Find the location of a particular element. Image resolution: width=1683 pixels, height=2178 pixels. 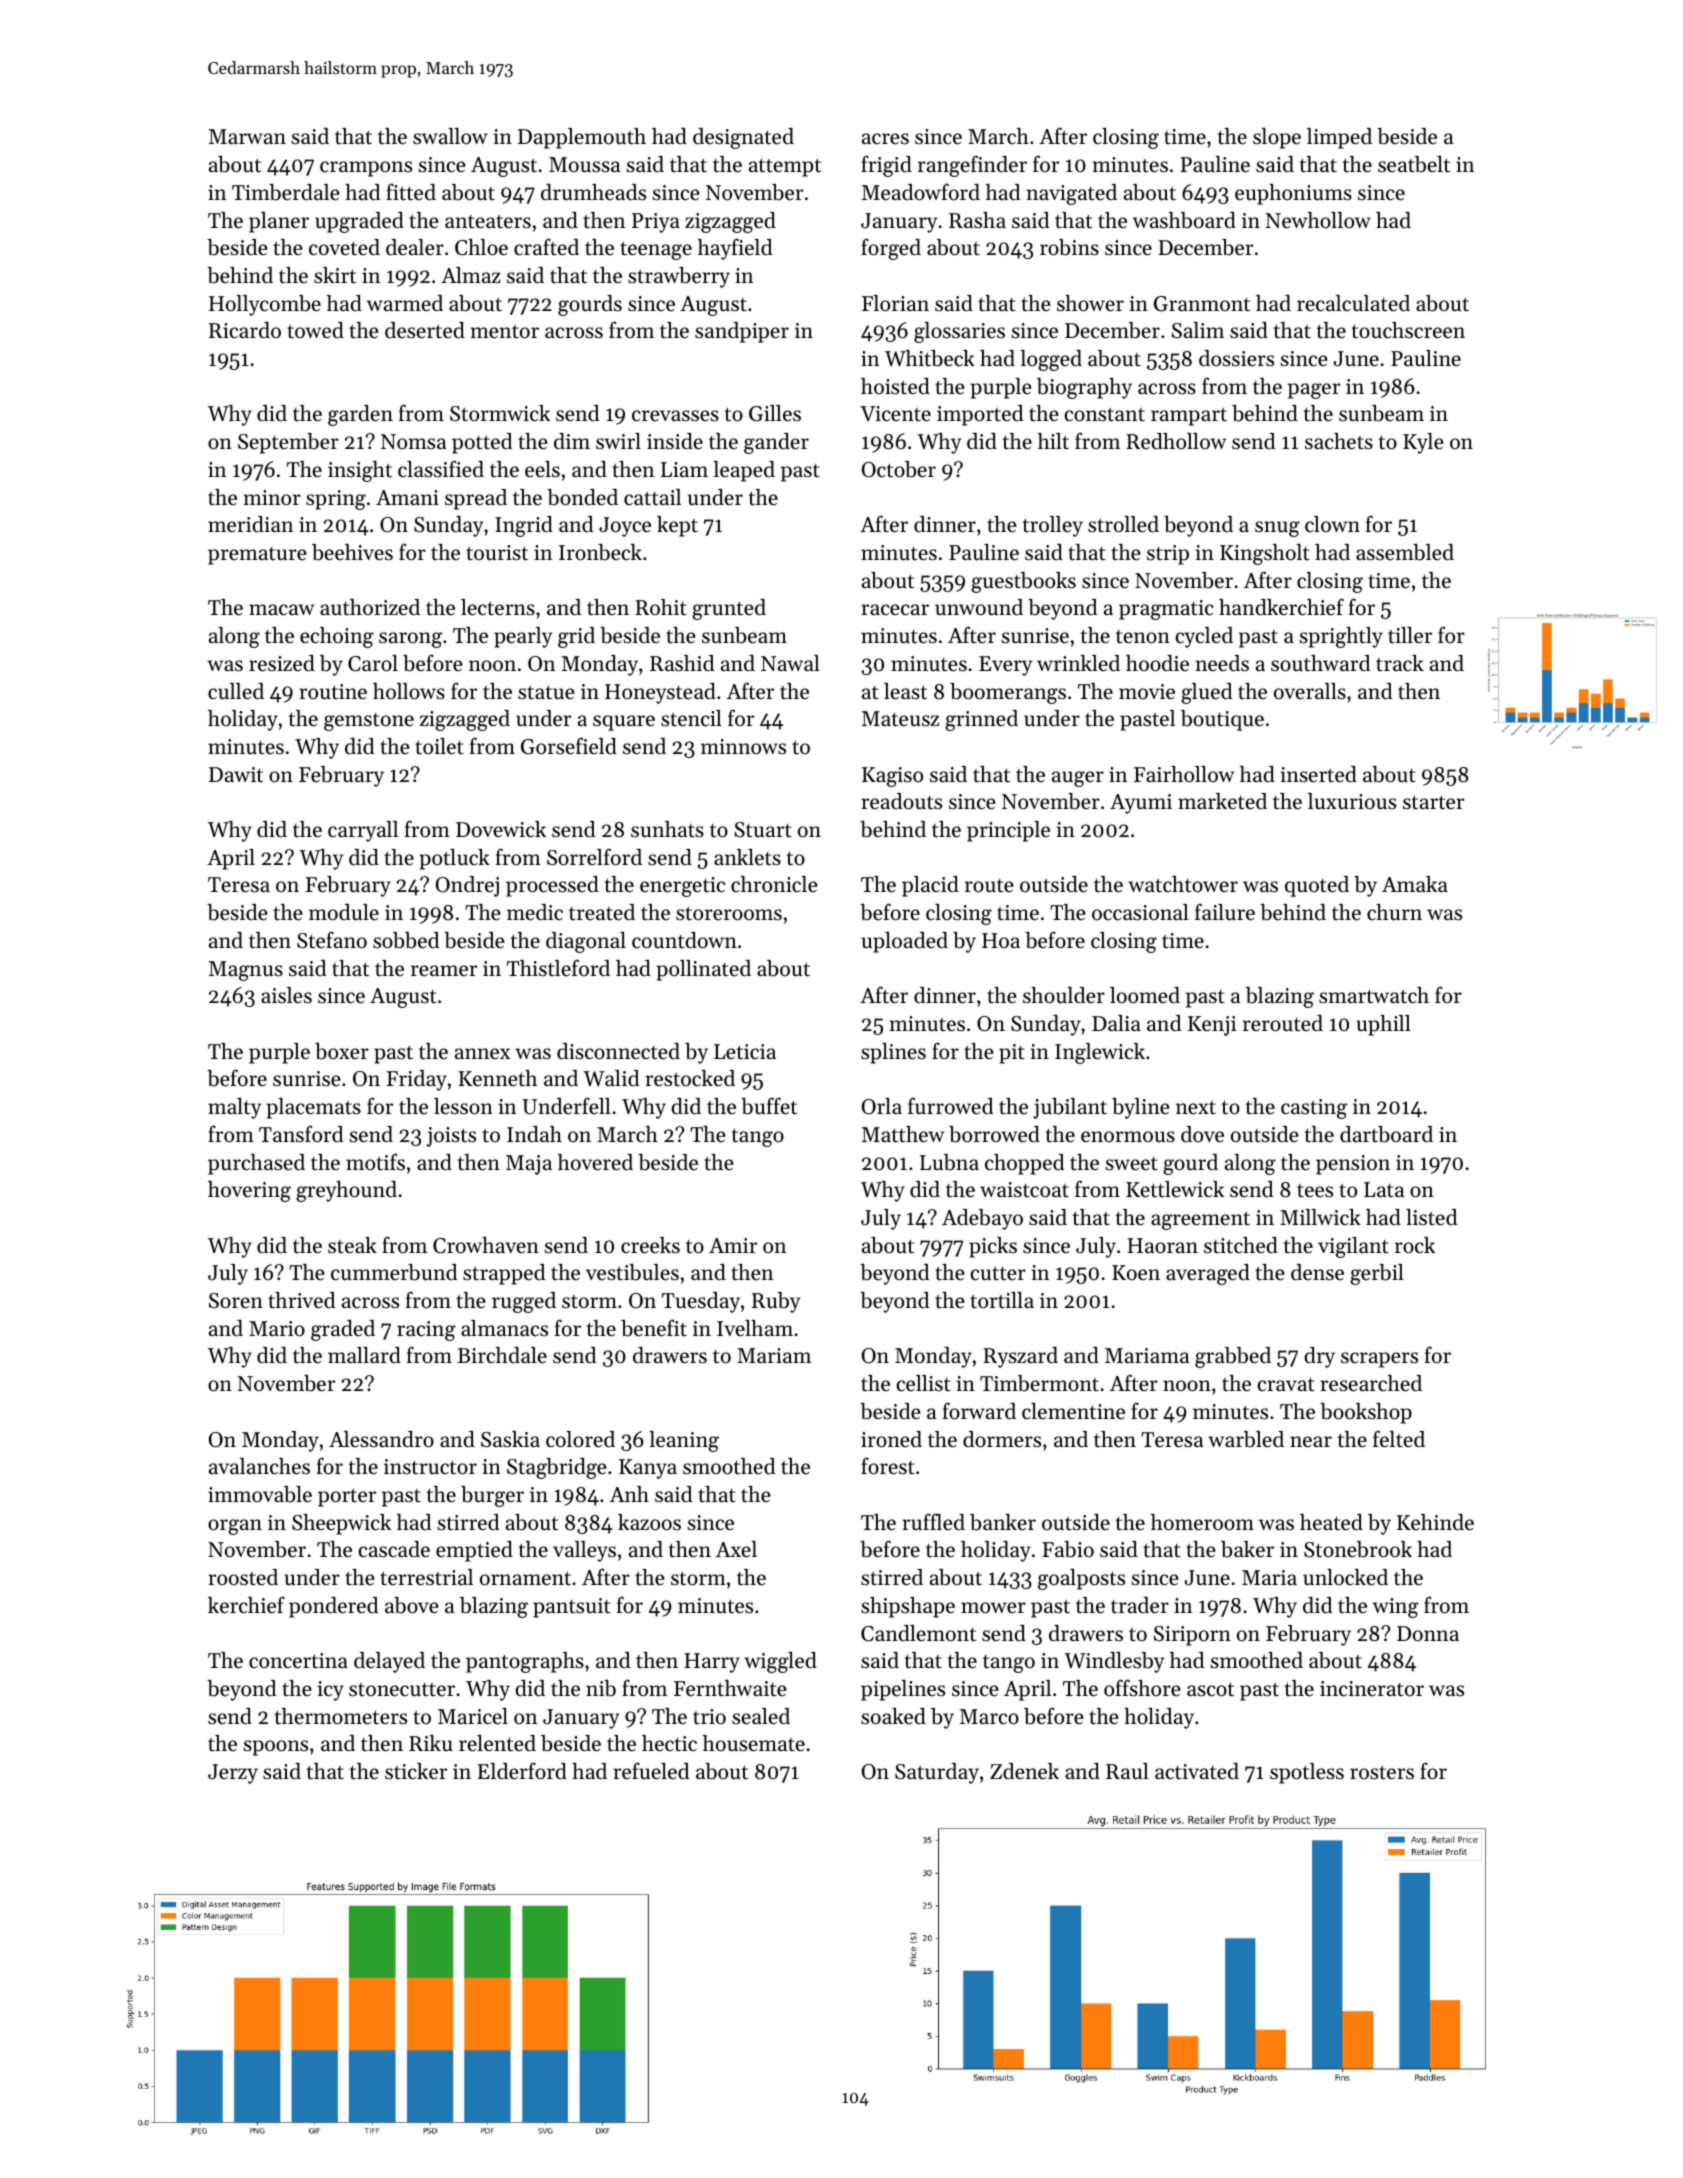

organ is located at coordinates (235, 1527).
